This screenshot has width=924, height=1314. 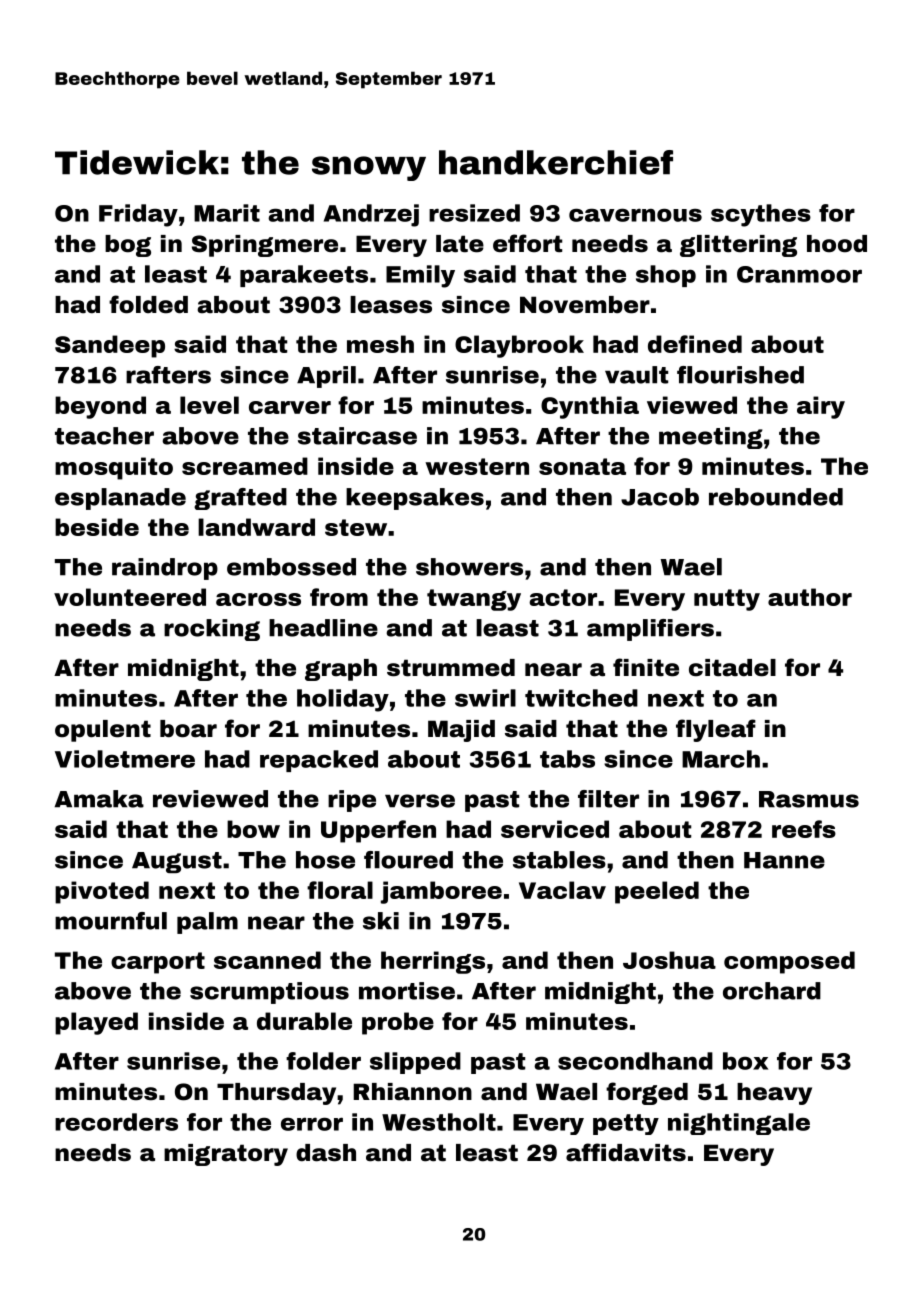 I want to click on cavernous, so click(x=635, y=215).
